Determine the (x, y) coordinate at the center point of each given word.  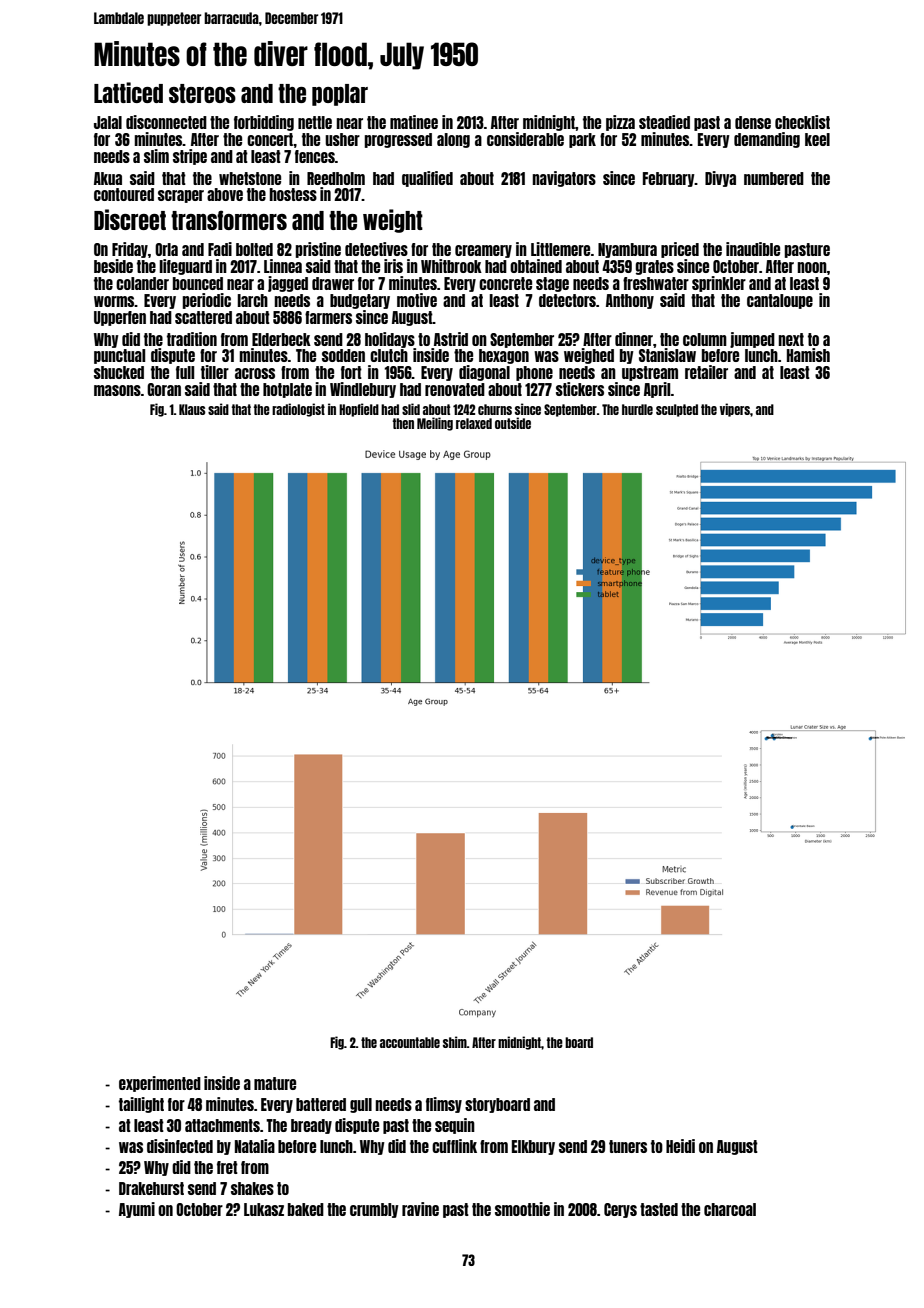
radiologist (298, 410)
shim (455, 1042)
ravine (420, 1209)
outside (513, 423)
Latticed (128, 92)
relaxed (474, 423)
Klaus (192, 409)
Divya (720, 179)
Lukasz (264, 1209)
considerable (525, 139)
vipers (735, 410)
